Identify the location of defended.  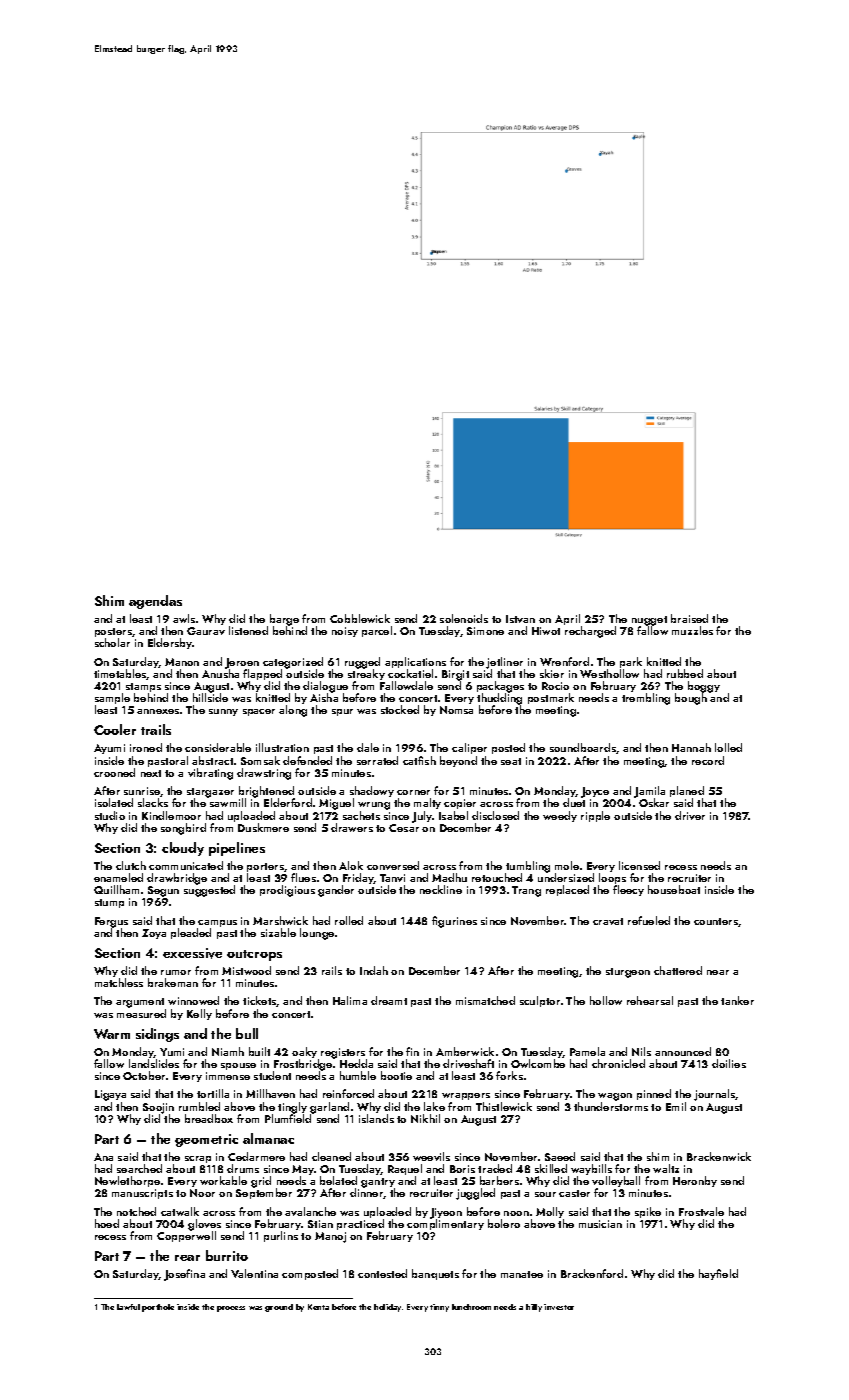
(307, 760).
